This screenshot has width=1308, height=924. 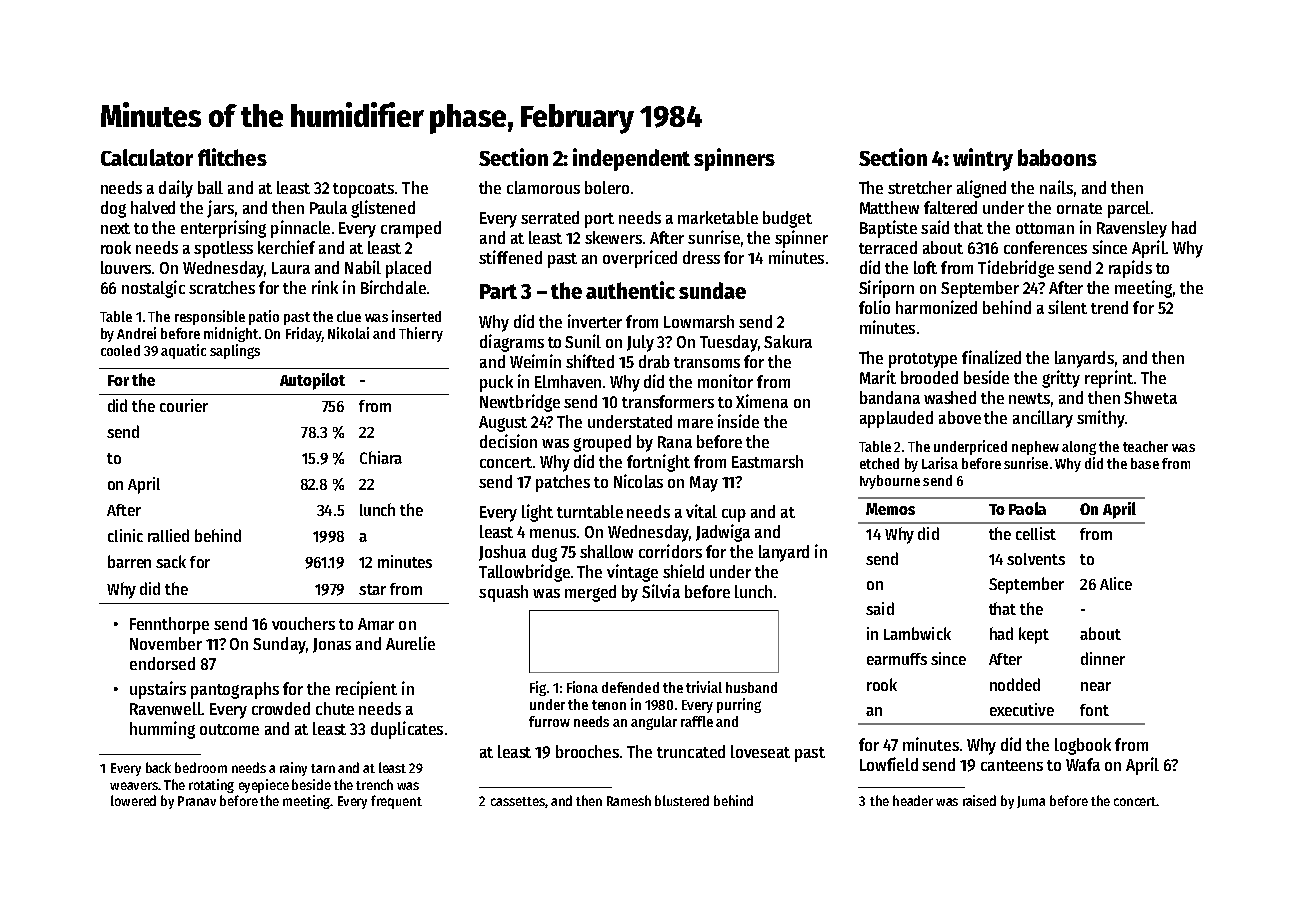 What do you see at coordinates (498, 291) in the screenshot?
I see `Part` at bounding box center [498, 291].
